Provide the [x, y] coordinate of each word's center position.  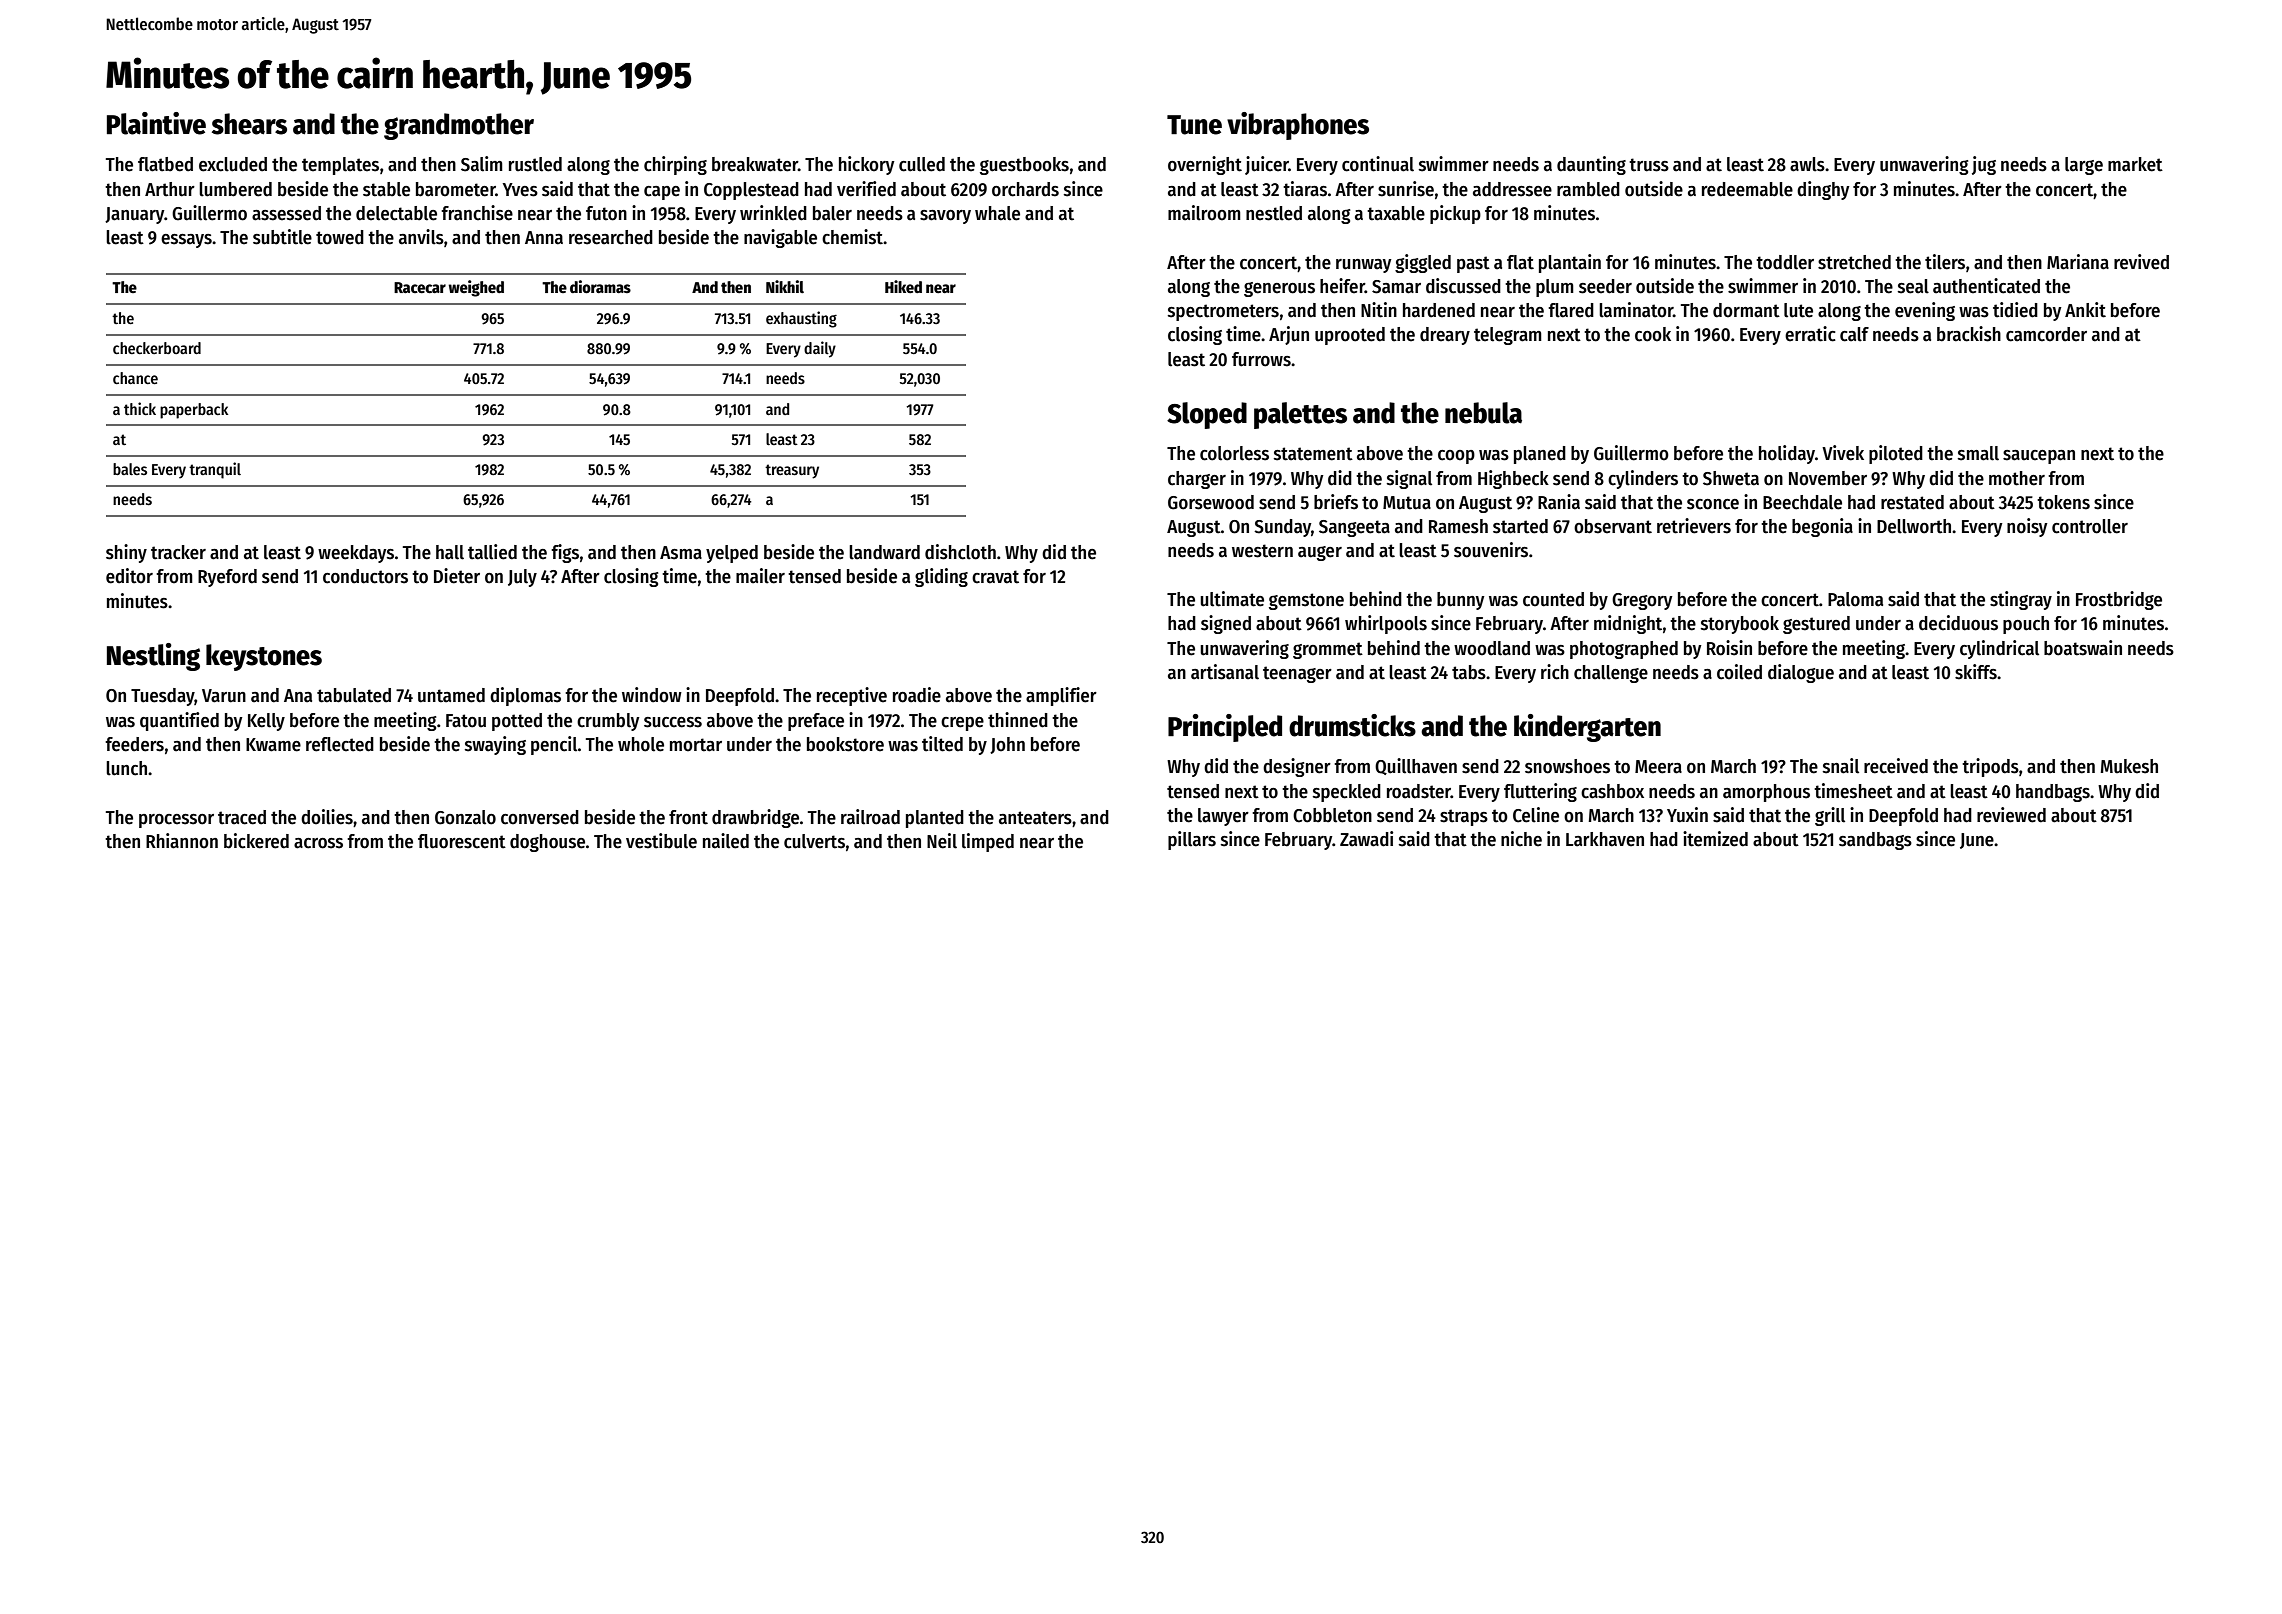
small [1978, 453]
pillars [1192, 840]
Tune [1194, 125]
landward [884, 552]
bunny [1461, 601]
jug [1984, 165]
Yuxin [1687, 815]
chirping [675, 165]
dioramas [600, 287]
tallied [492, 552]
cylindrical [1999, 649]
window [652, 695]
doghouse [547, 843]
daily [820, 349]
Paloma [1855, 599]
